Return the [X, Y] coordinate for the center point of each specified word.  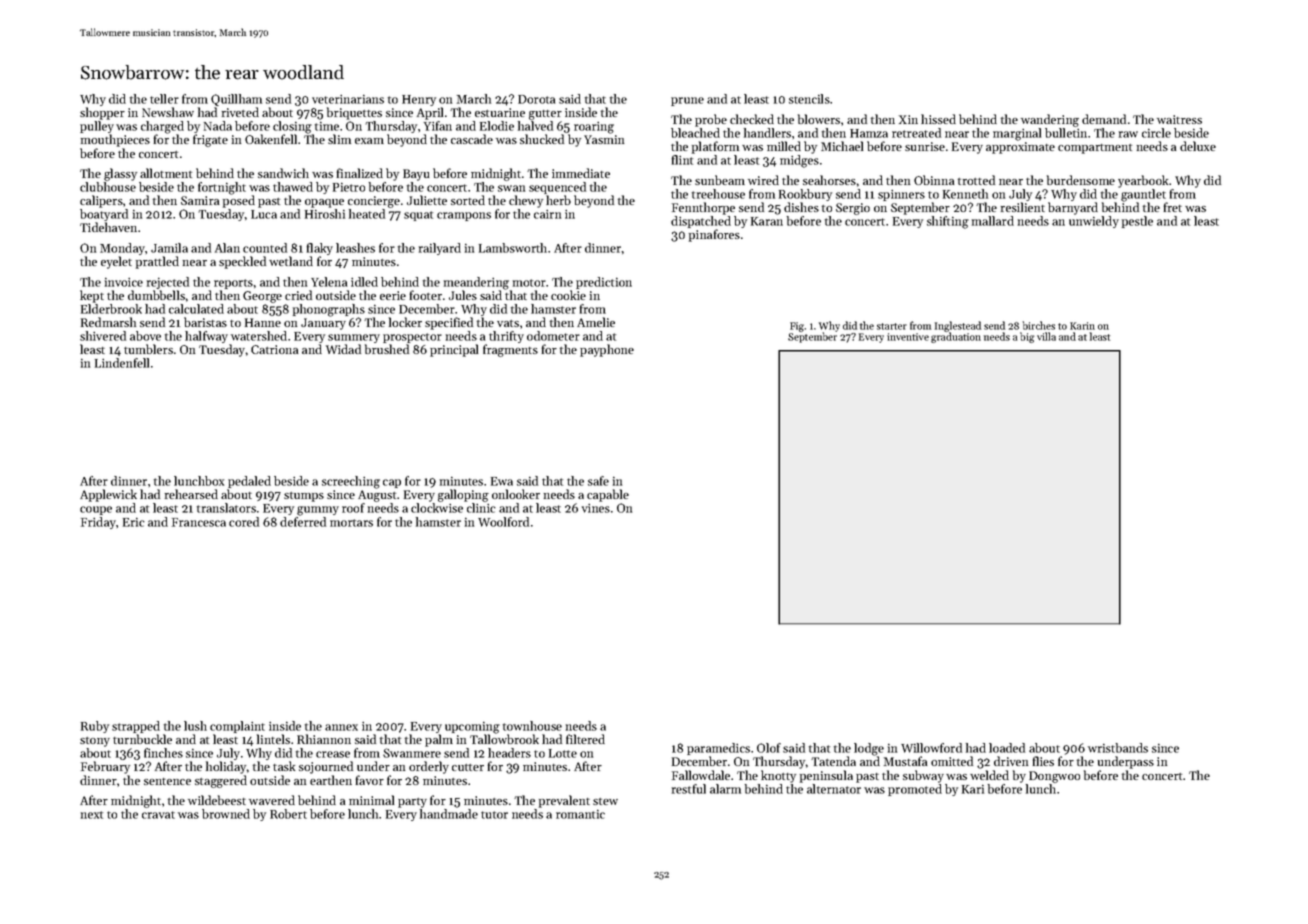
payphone [607, 350]
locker [405, 322]
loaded [1007, 748]
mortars [351, 523]
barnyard [1073, 208]
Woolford [503, 522]
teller [164, 99]
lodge [869, 749]
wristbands [1118, 748]
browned [226, 814]
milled [784, 146]
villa [1046, 336]
